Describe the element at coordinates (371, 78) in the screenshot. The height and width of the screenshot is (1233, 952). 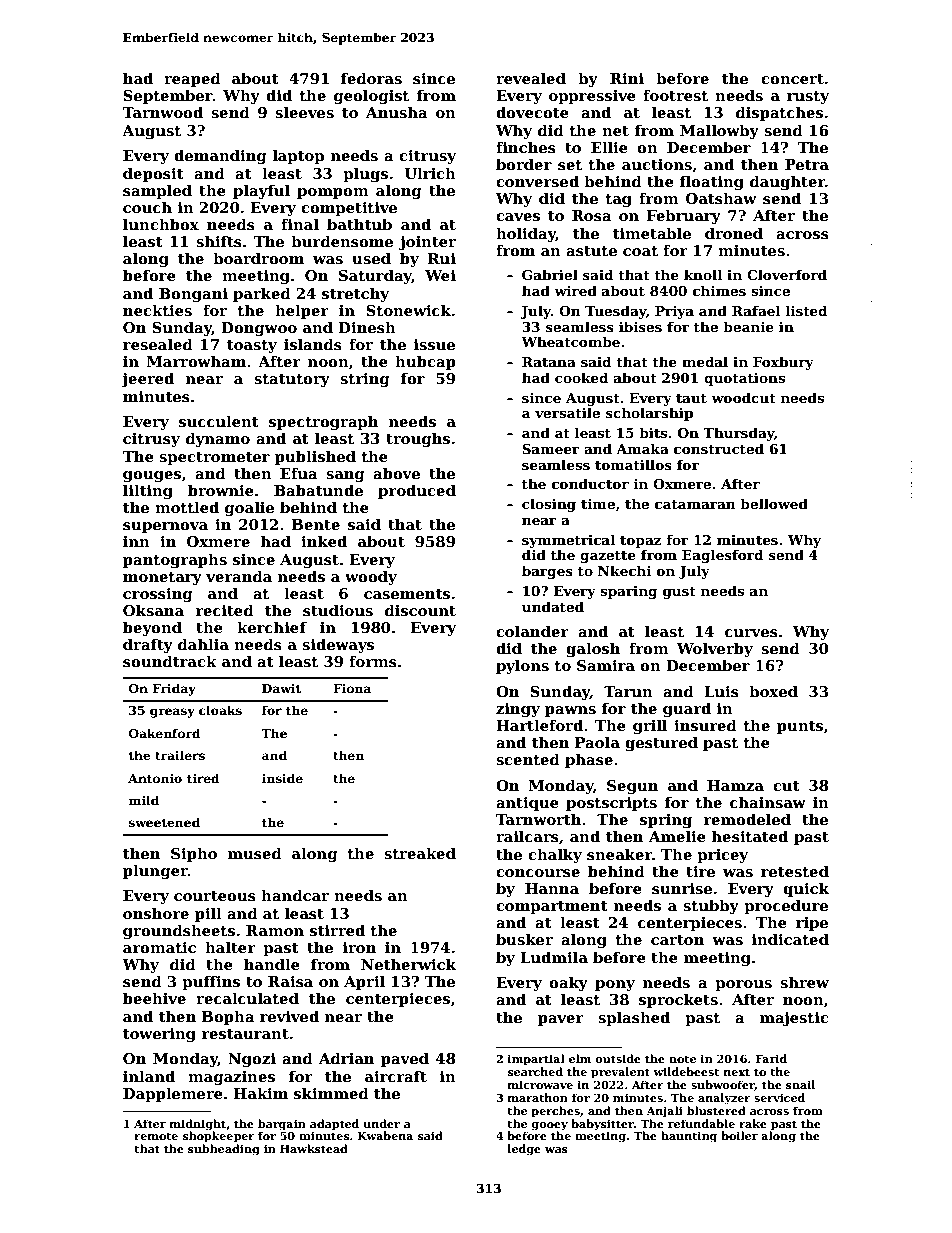
I see `fedoras` at that location.
